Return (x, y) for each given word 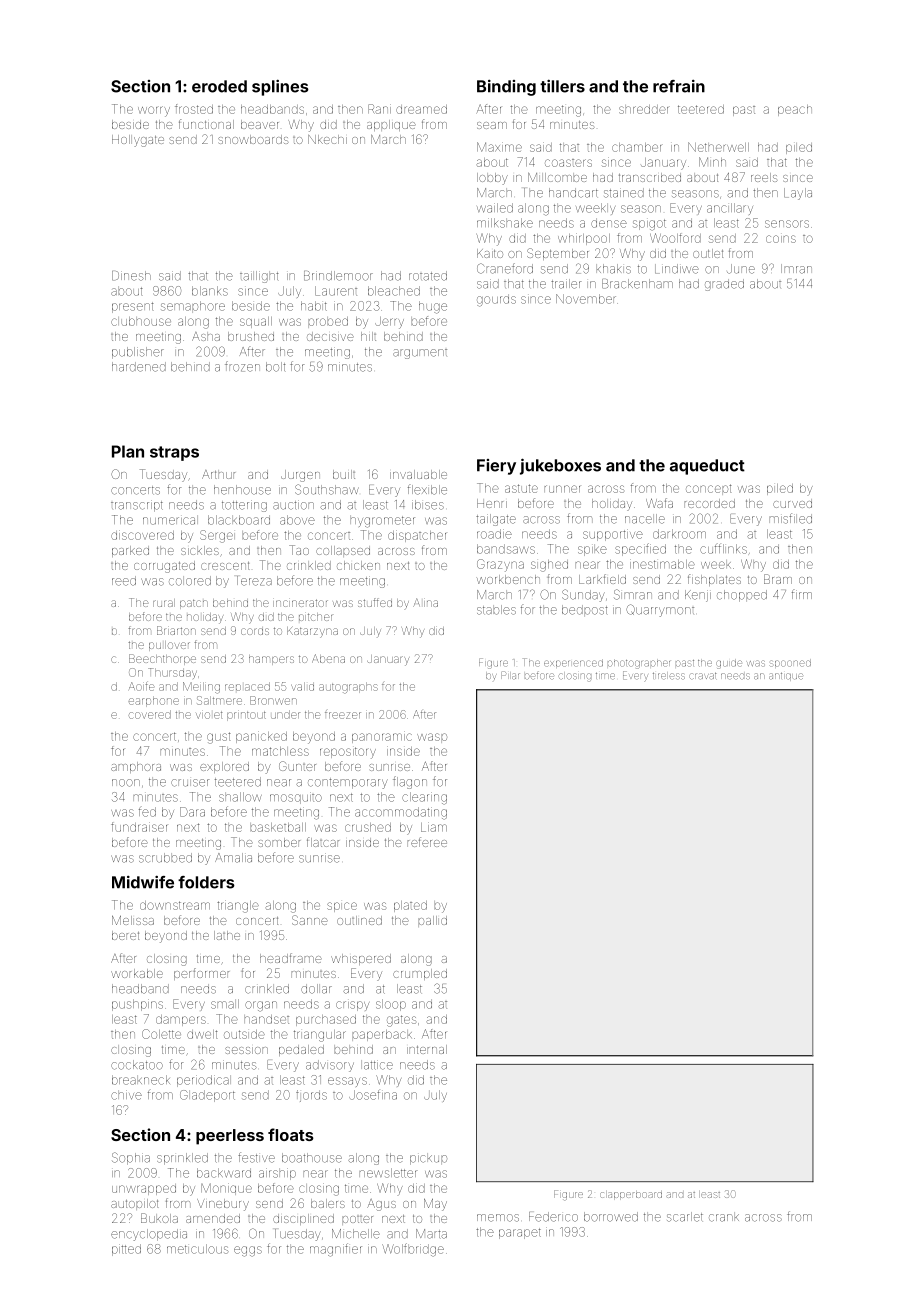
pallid (432, 921)
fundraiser (139, 827)
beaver (260, 124)
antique (786, 677)
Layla (798, 194)
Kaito (490, 253)
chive (126, 1095)
